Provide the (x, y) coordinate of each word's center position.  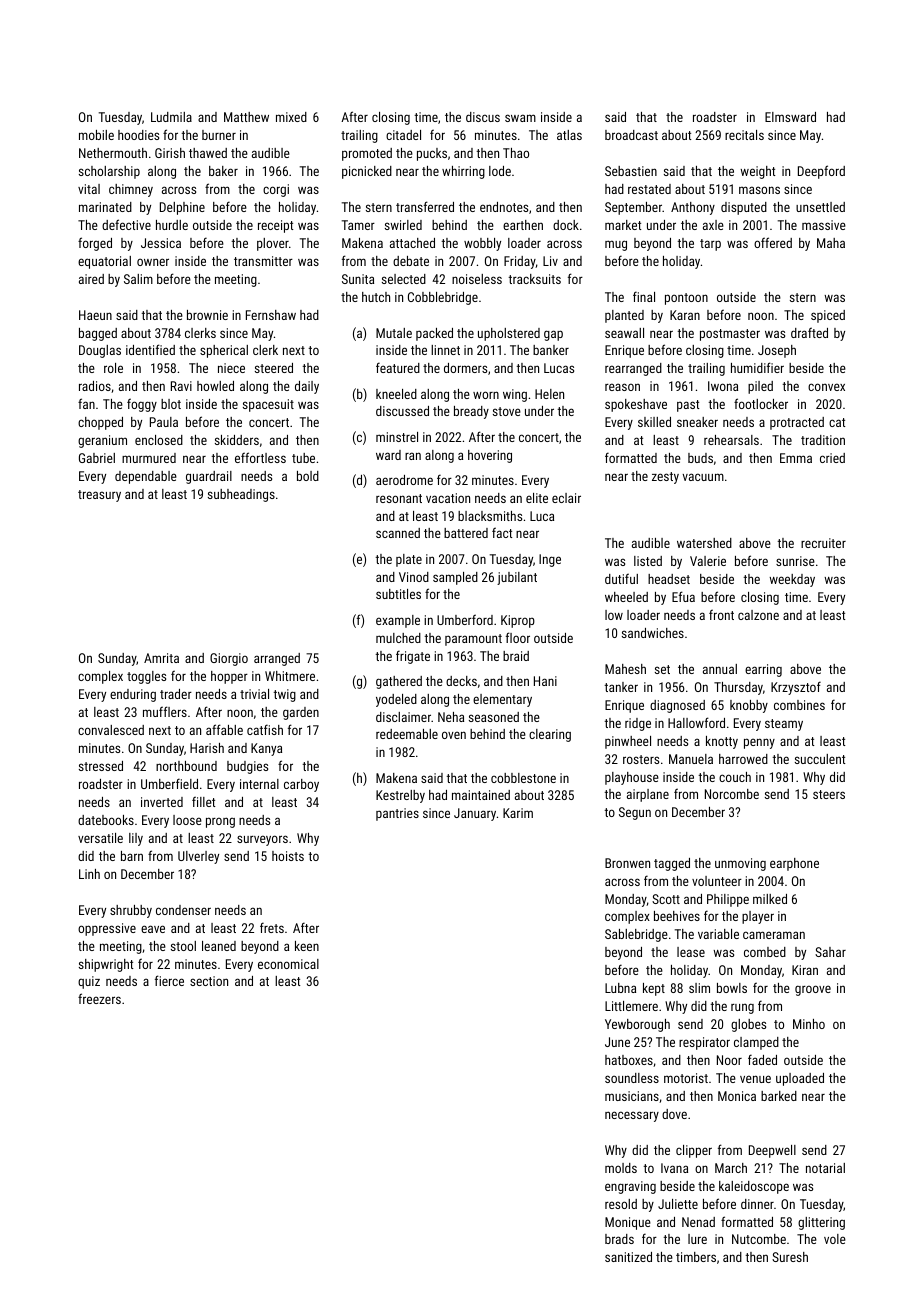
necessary (632, 1116)
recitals (744, 135)
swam (520, 118)
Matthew (246, 117)
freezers (99, 998)
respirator (704, 1043)
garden (301, 713)
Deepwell (772, 1151)
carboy (301, 785)
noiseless (477, 279)
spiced (828, 316)
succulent (820, 759)
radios (95, 386)
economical (288, 964)
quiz (89, 982)
